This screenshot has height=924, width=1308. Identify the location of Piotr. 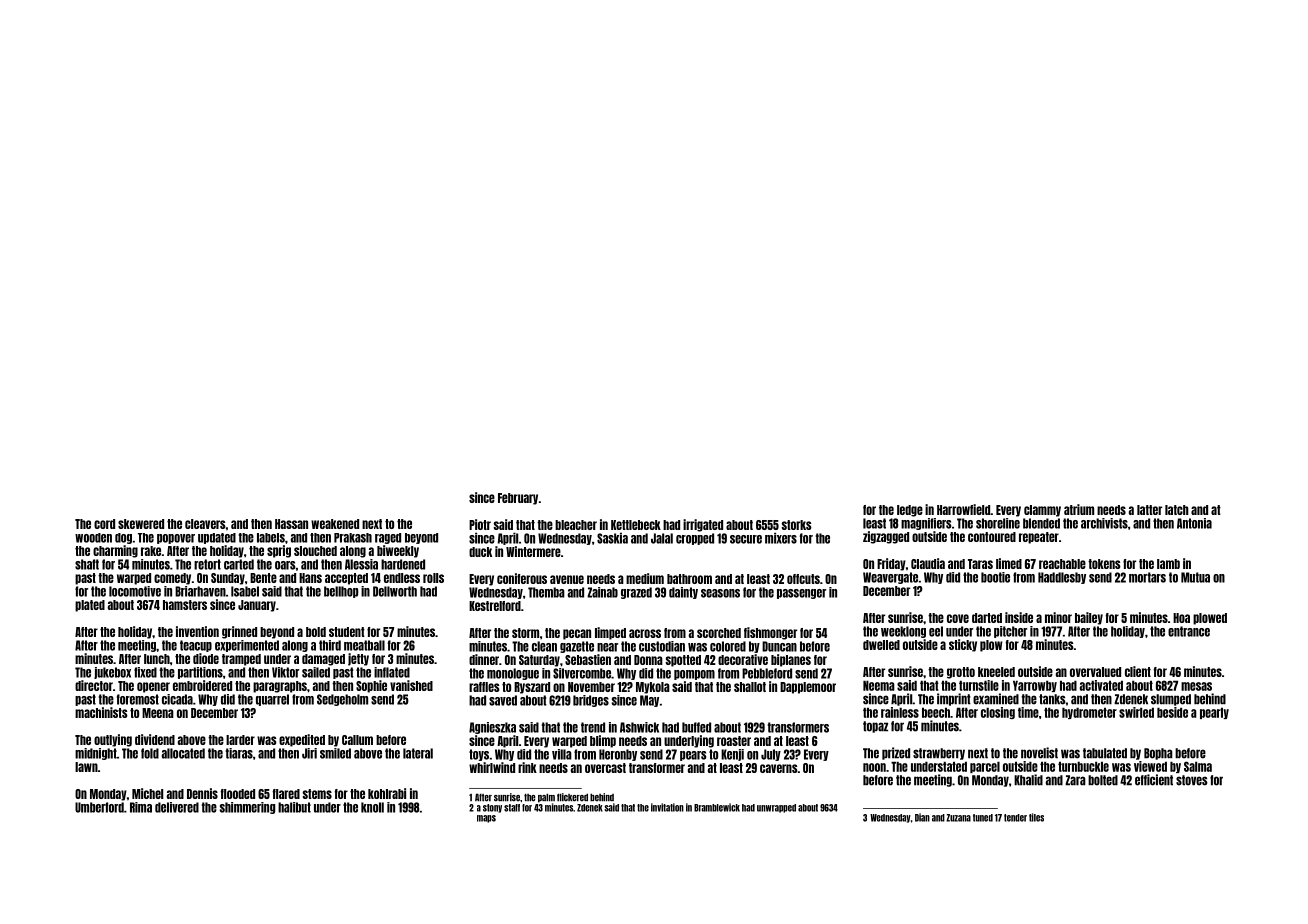
(480, 524).
